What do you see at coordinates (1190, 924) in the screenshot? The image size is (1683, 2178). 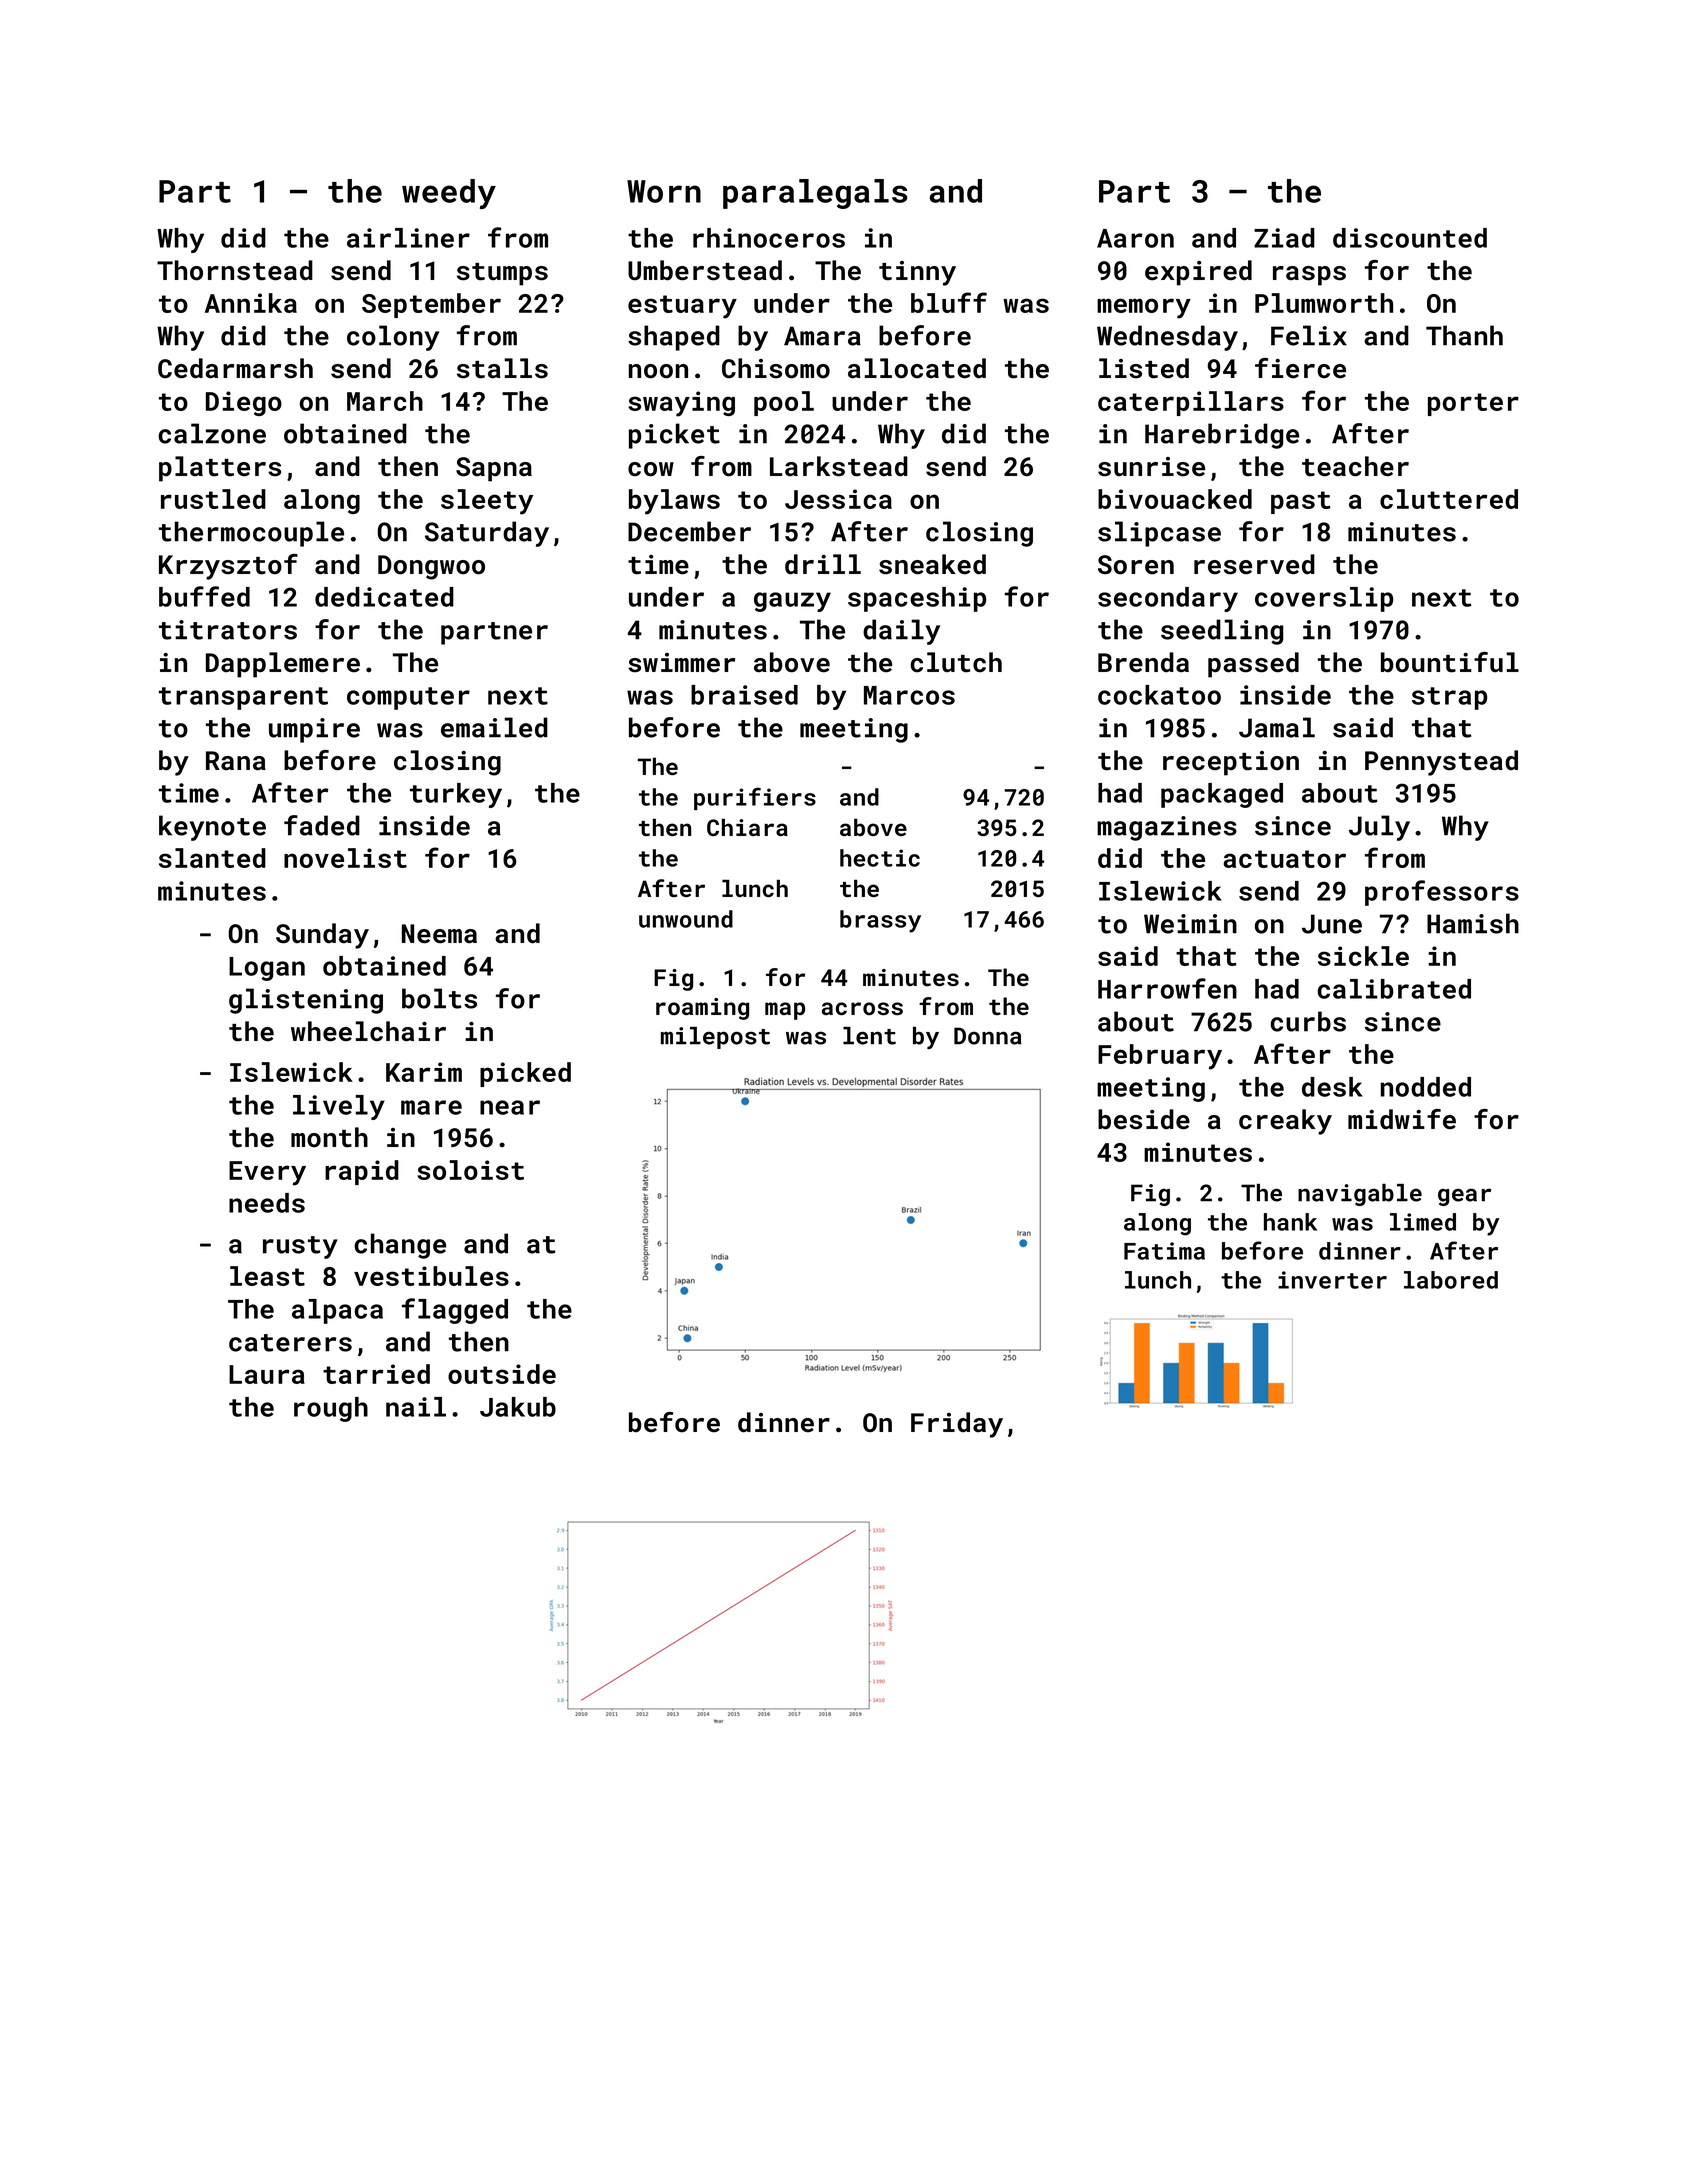 I see `Weimin` at bounding box center [1190, 924].
